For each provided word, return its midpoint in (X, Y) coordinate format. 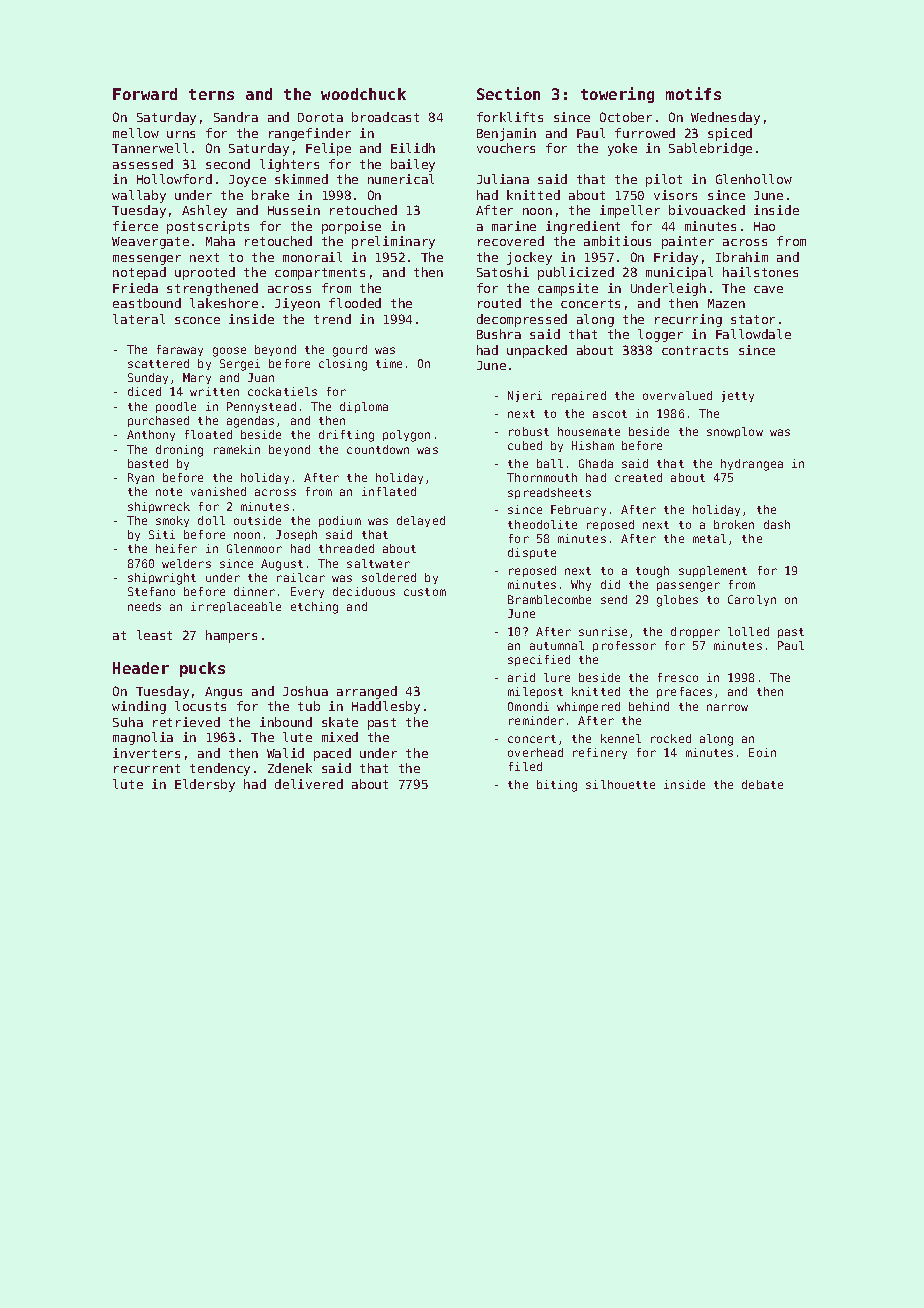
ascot (610, 414)
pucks (202, 669)
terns (211, 94)
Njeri (525, 396)
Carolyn (752, 600)
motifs (693, 93)
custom (425, 592)
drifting (346, 436)
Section (508, 93)
